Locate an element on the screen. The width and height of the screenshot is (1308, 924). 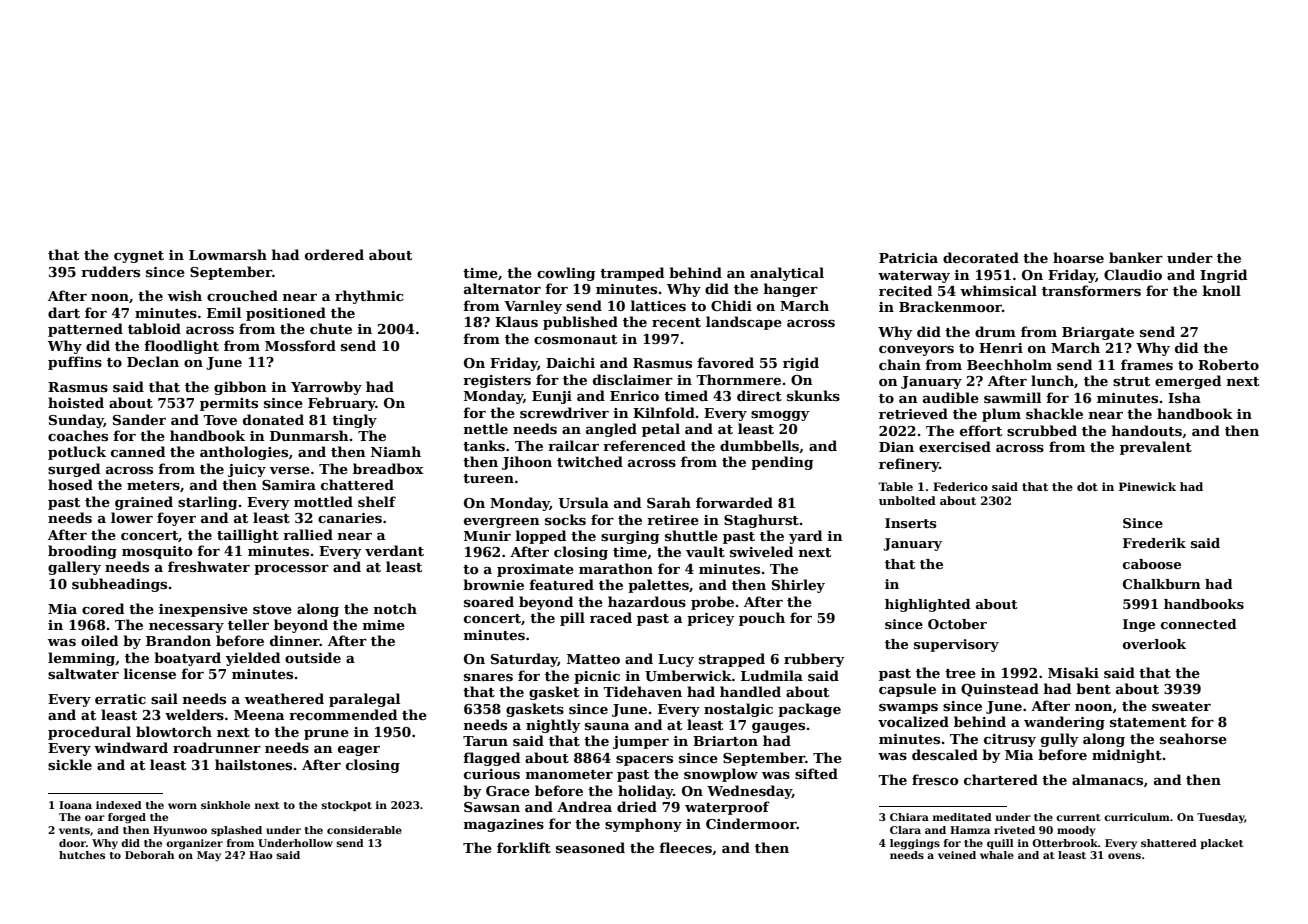
gibbon is located at coordinates (240, 388).
